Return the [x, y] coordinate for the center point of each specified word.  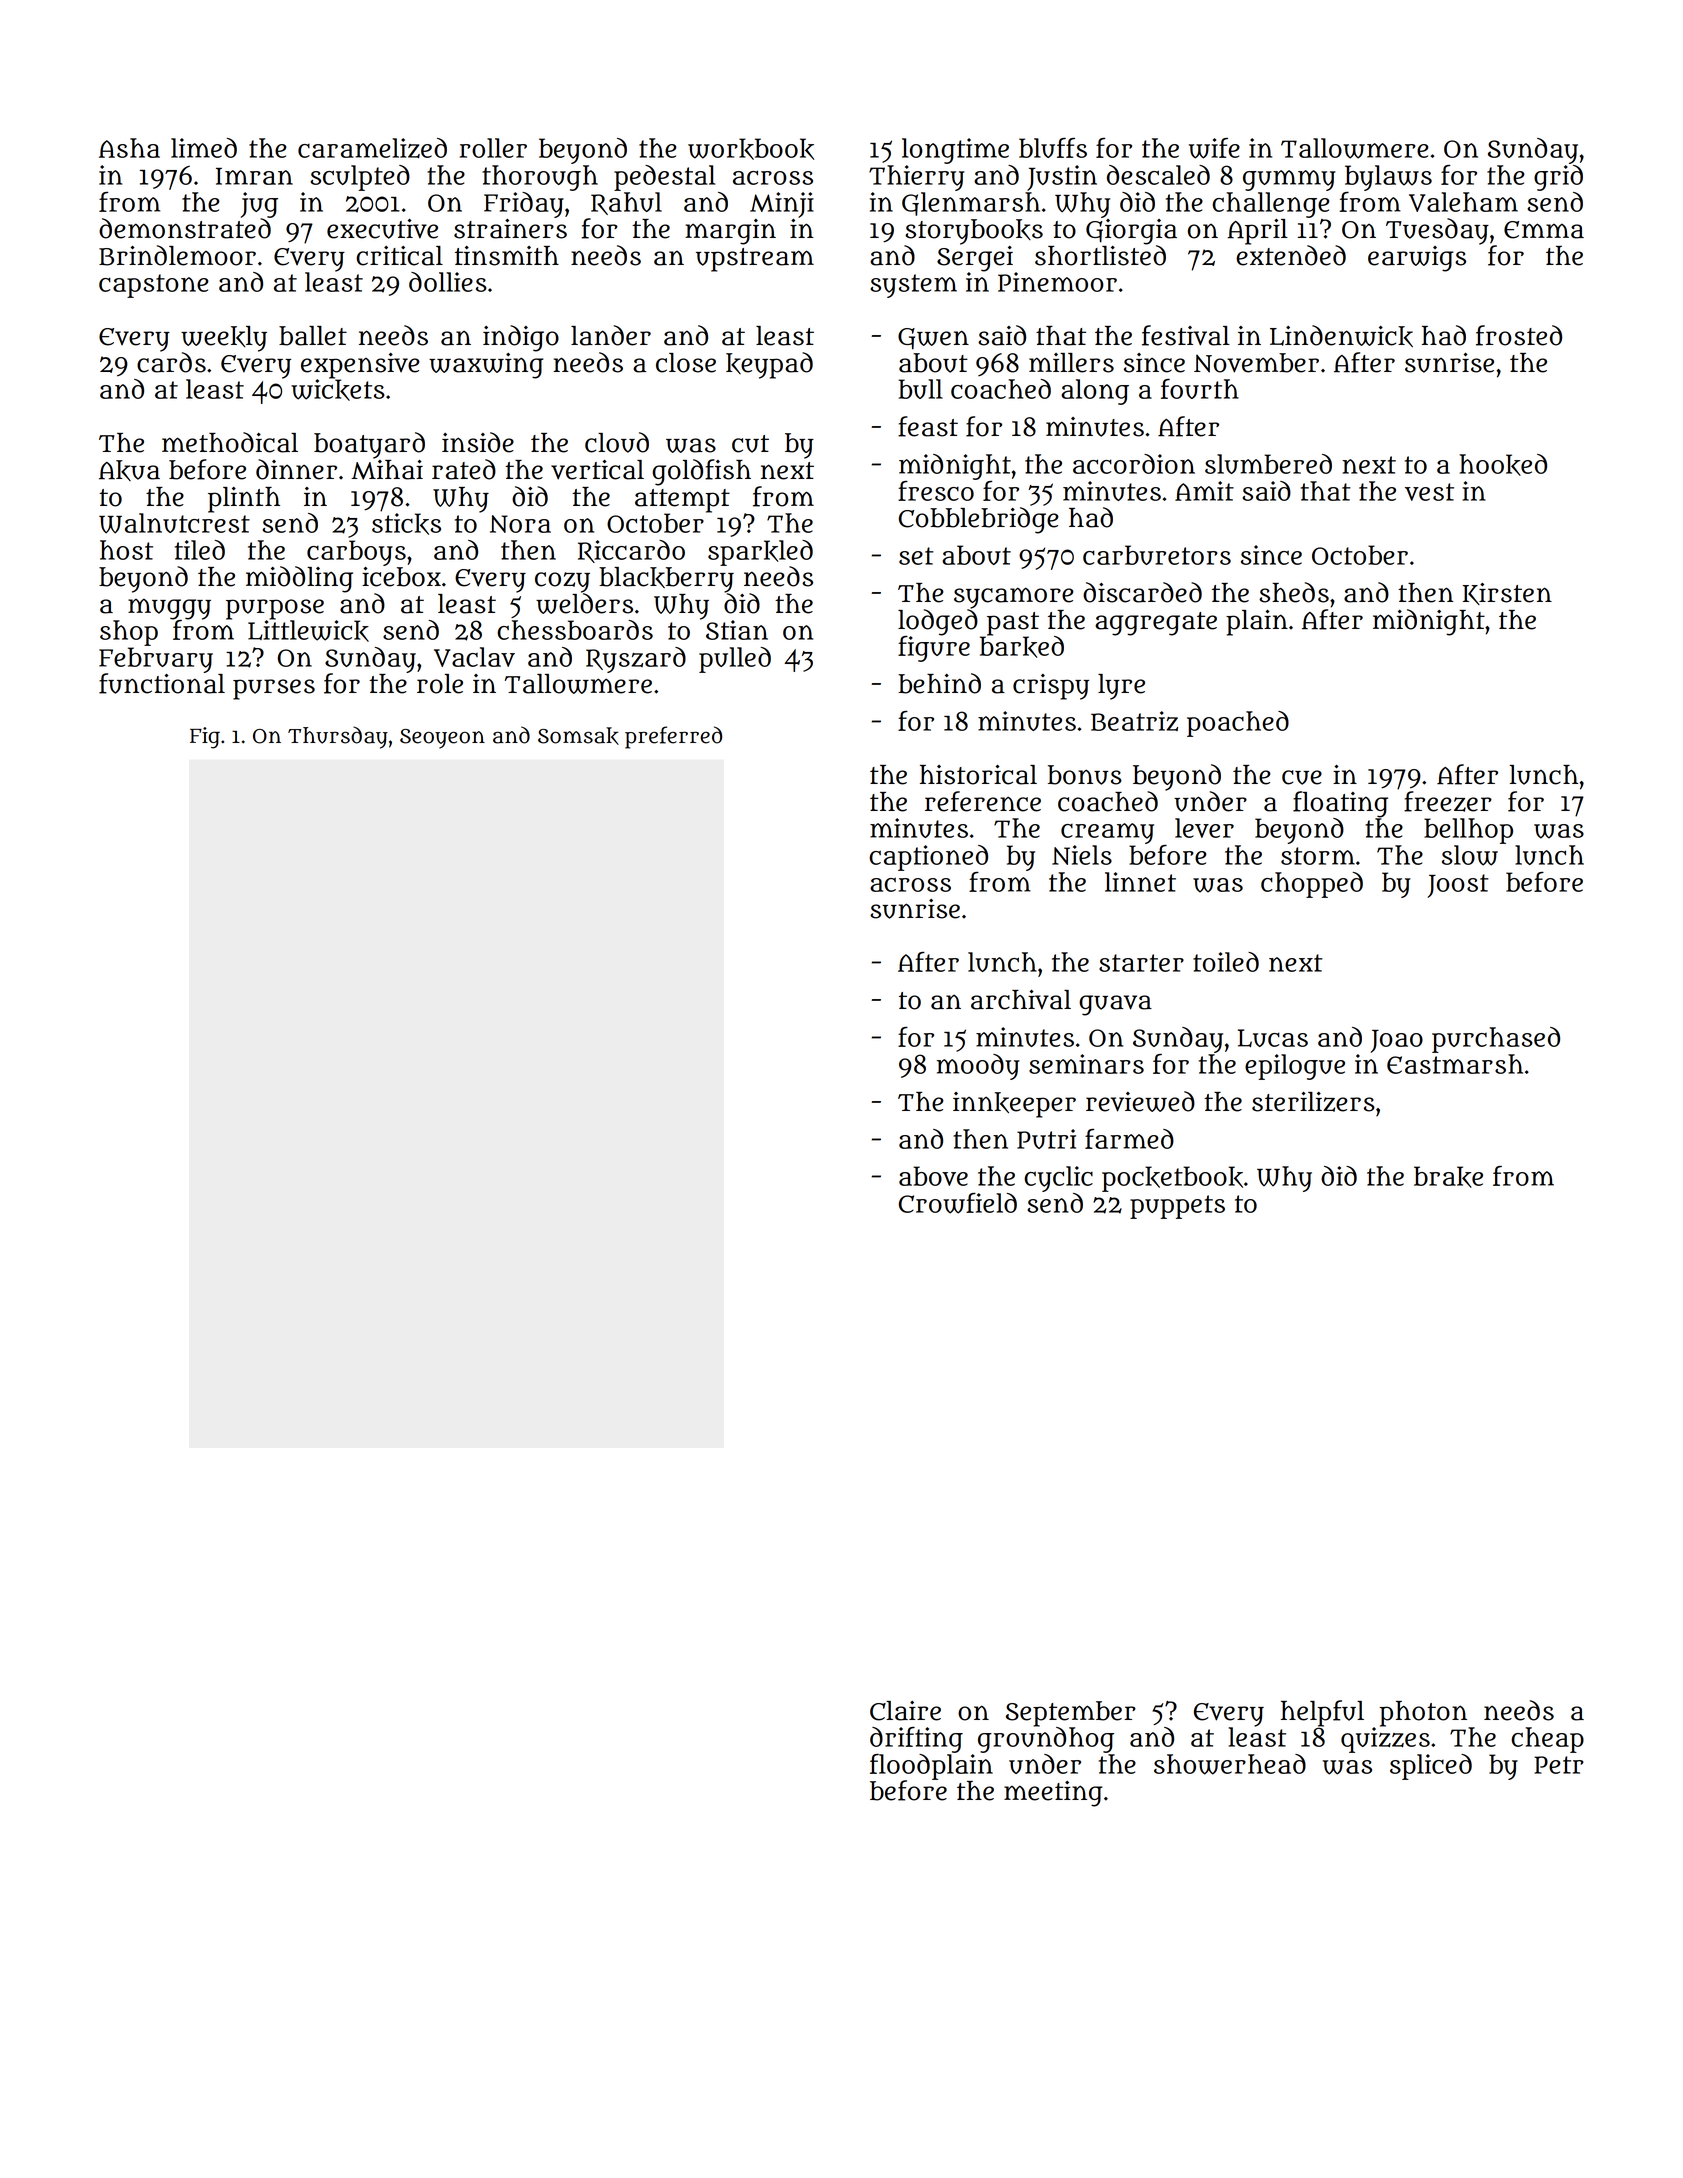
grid [1558, 178]
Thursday [338, 737]
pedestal [664, 178]
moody [978, 1067]
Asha [129, 148]
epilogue [1295, 1067]
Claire [905, 1711]
